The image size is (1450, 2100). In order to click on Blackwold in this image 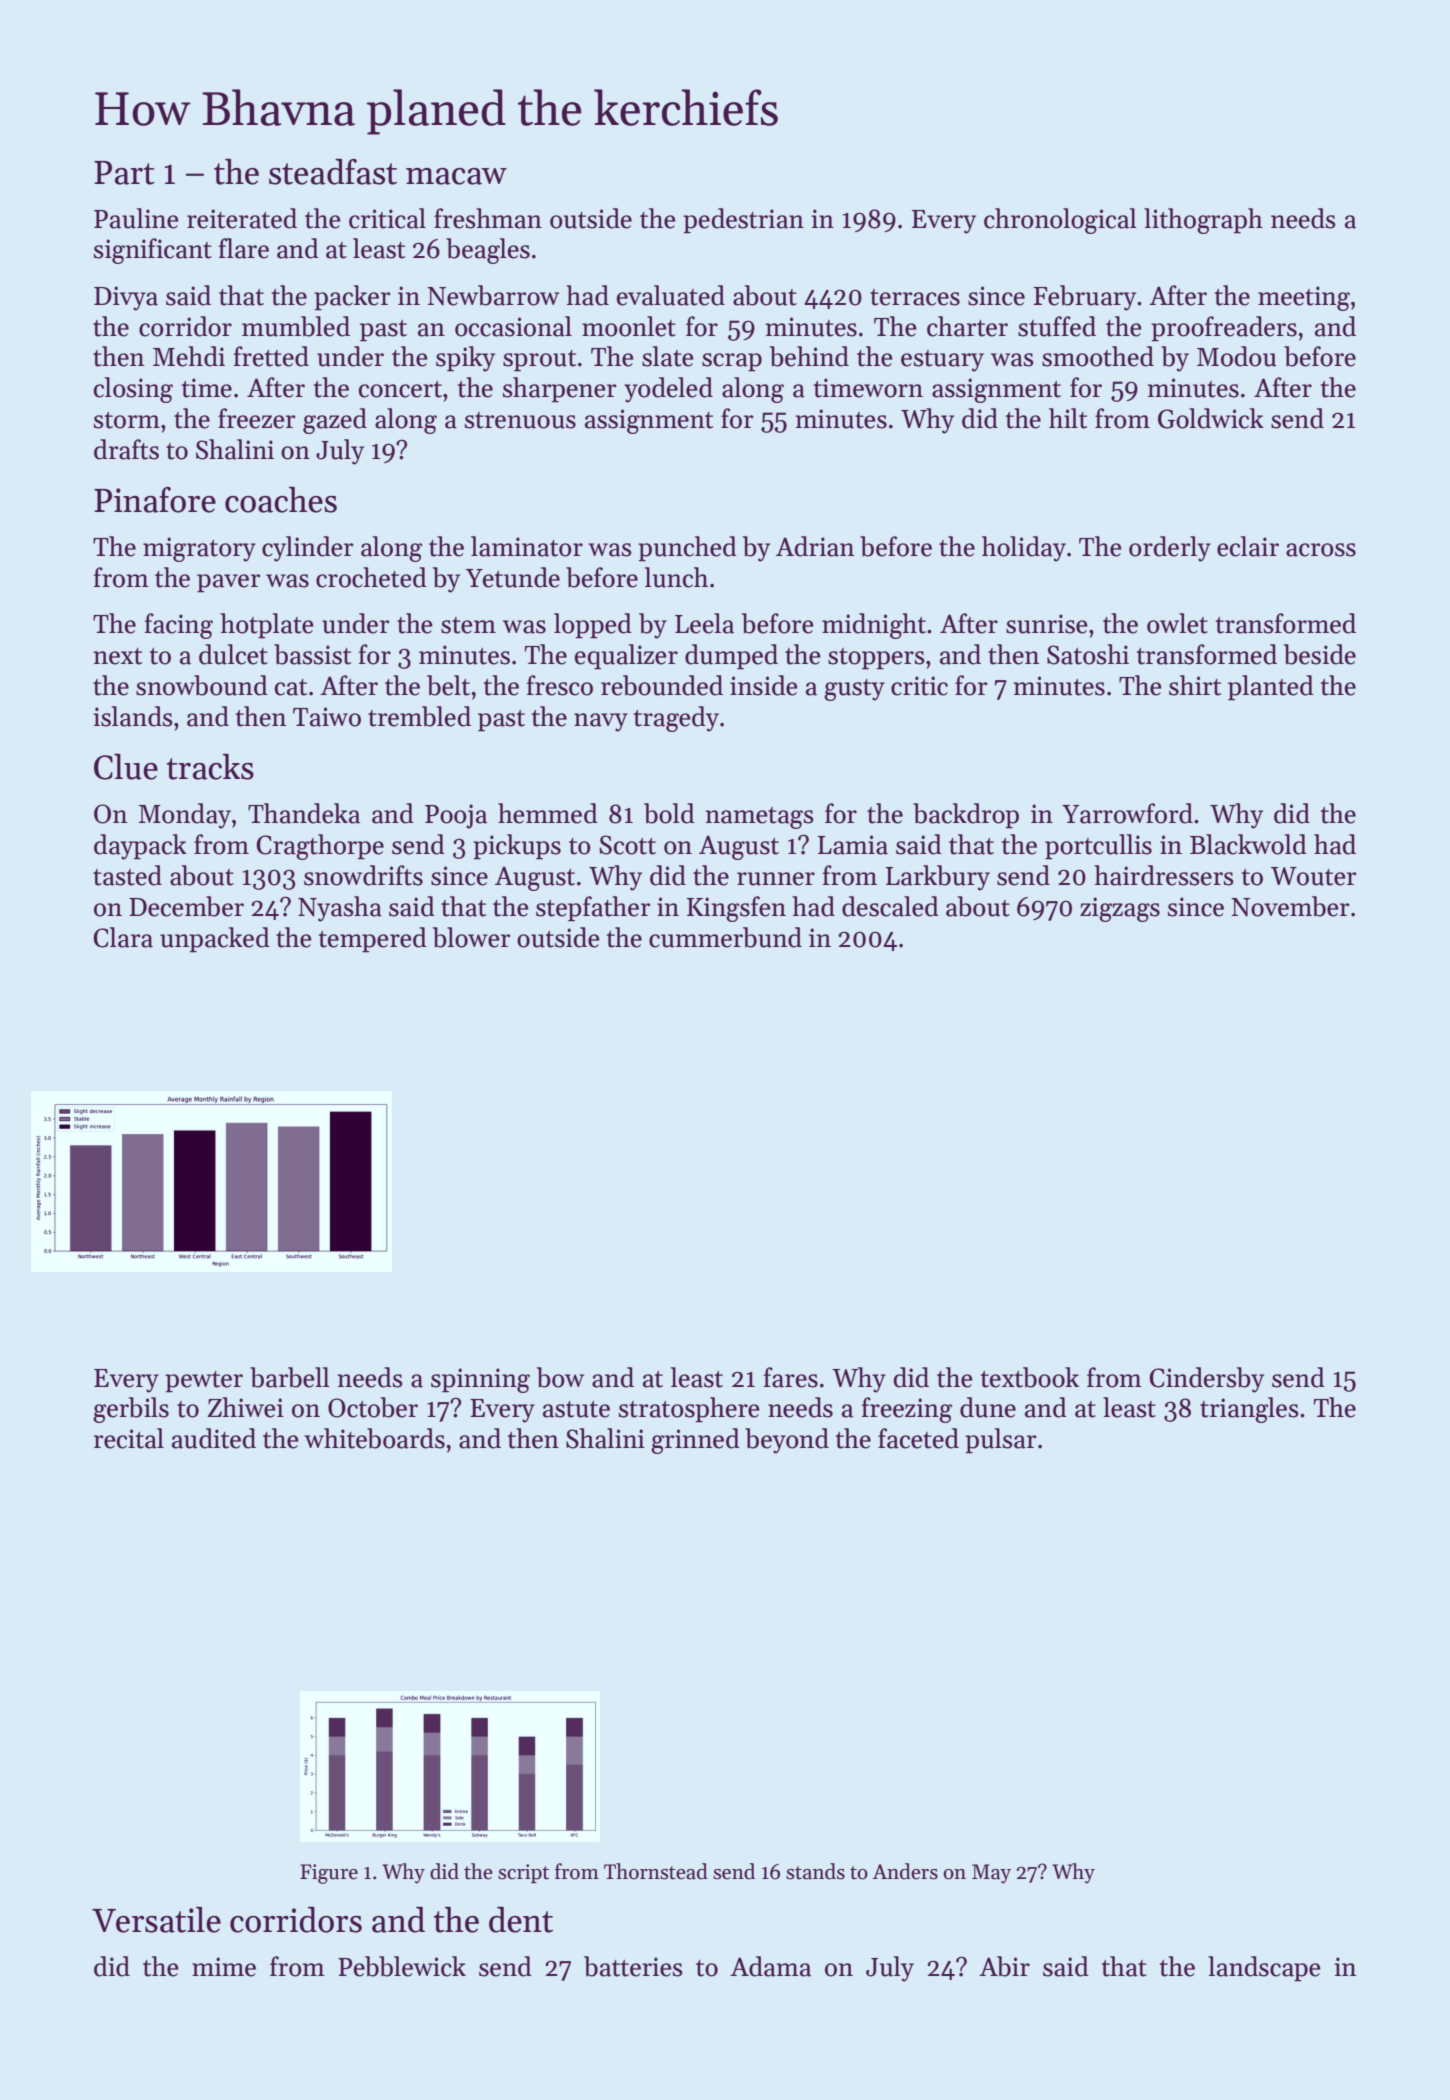, I will do `click(1248, 844)`.
